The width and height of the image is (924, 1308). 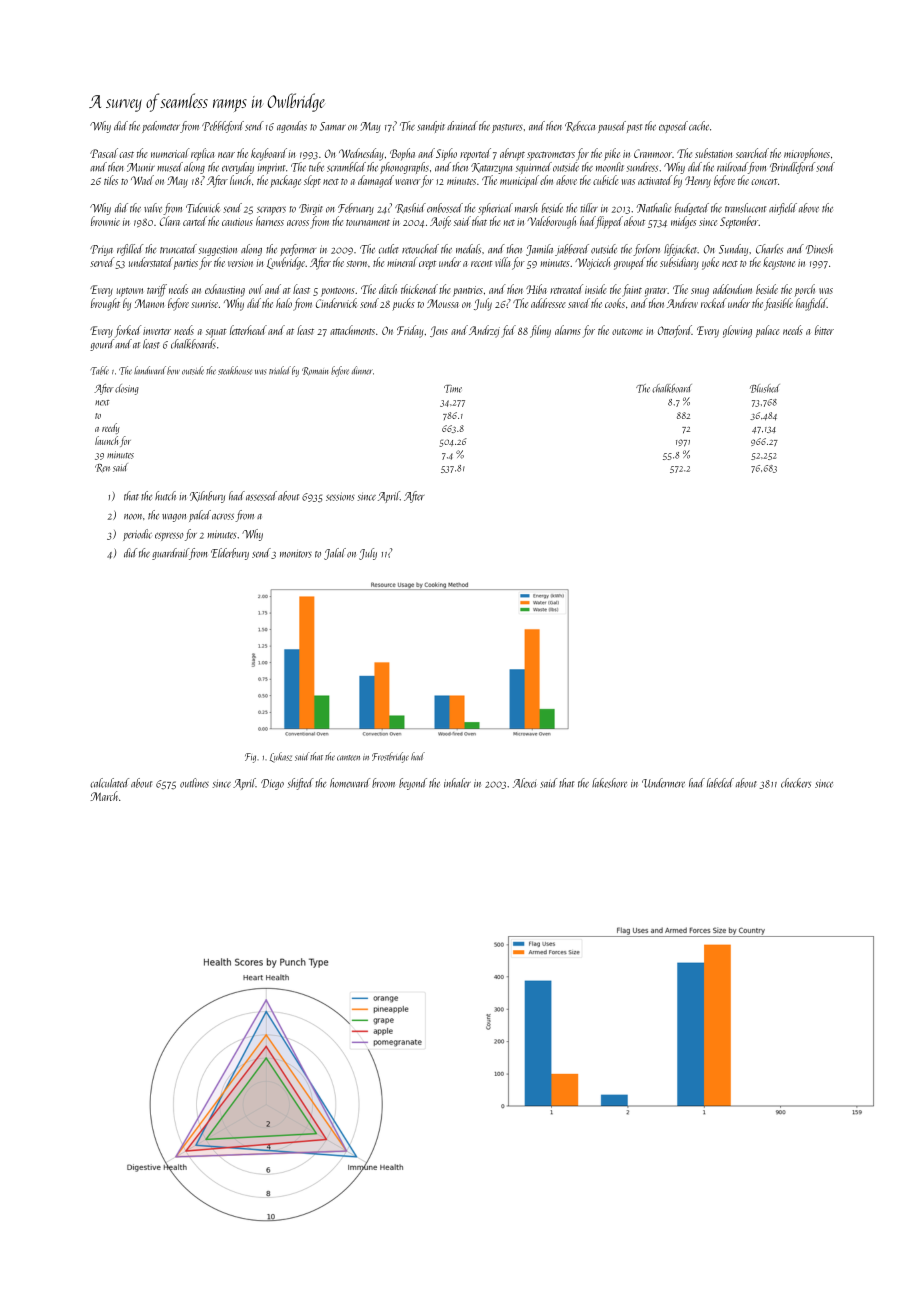 What do you see at coordinates (272, 784) in the image?
I see `Diego` at bounding box center [272, 784].
